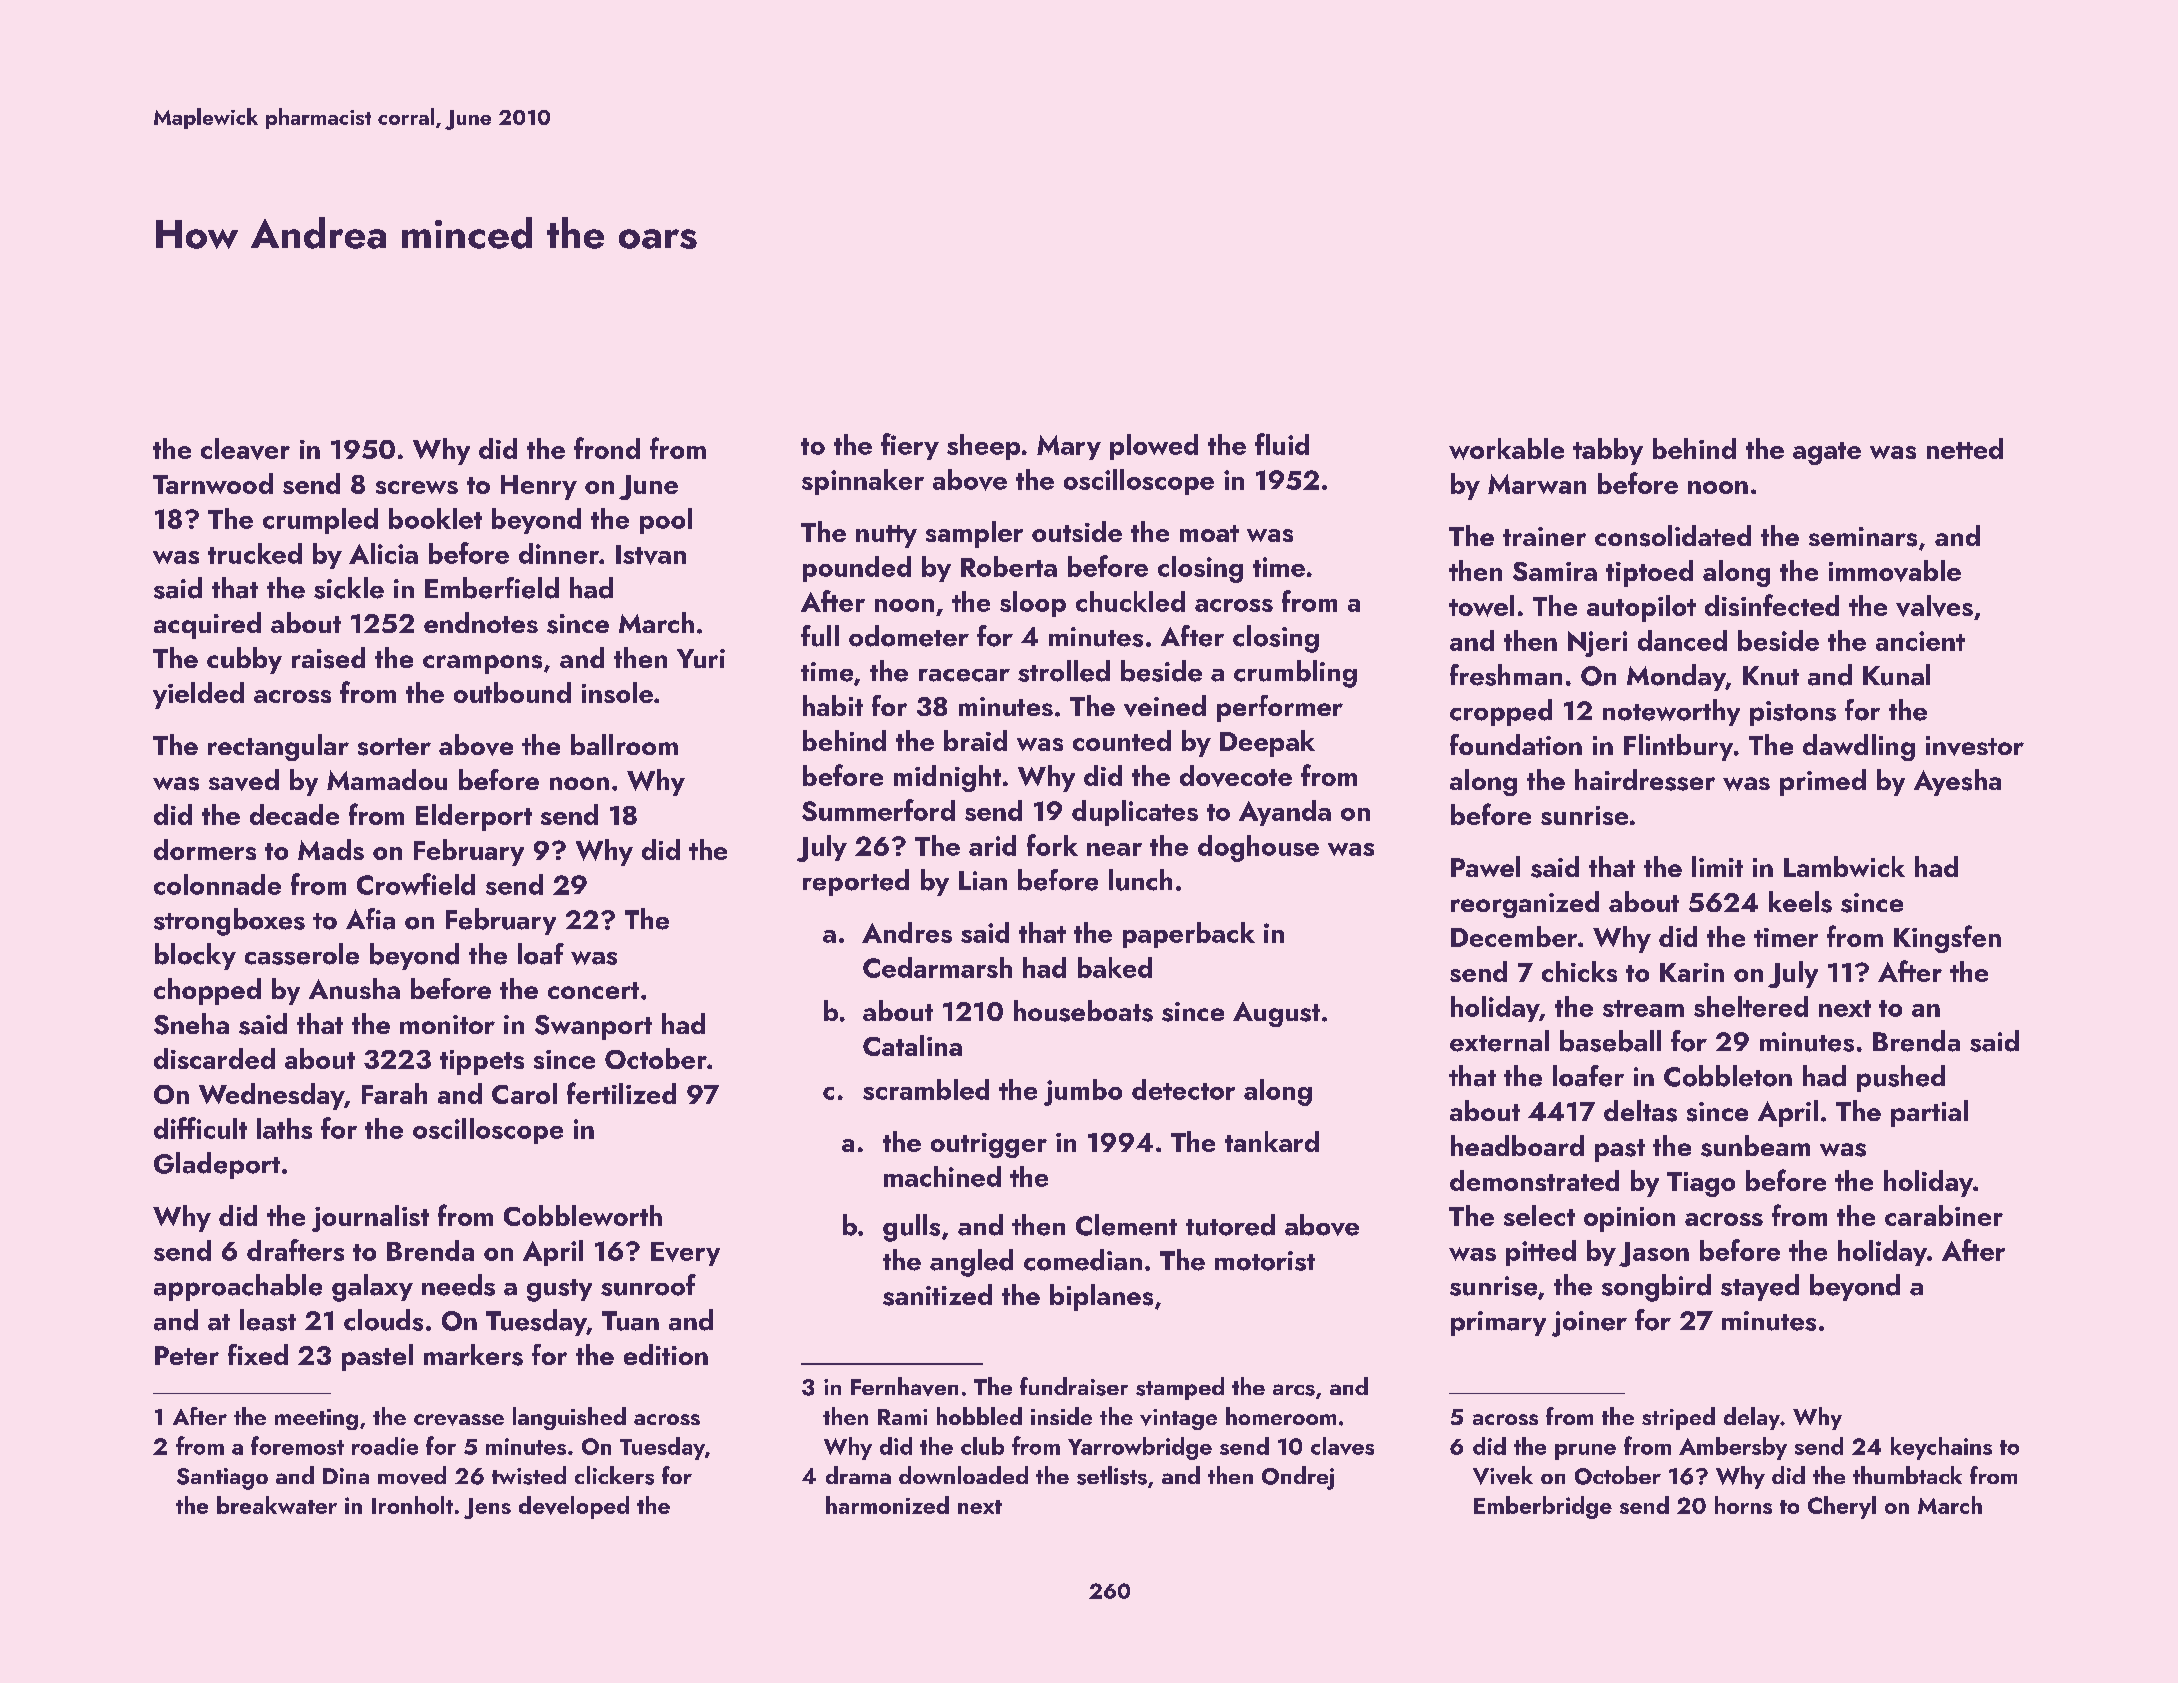 The height and width of the document is (1683, 2178). What do you see at coordinates (213, 483) in the document?
I see `Tarnwood` at bounding box center [213, 483].
